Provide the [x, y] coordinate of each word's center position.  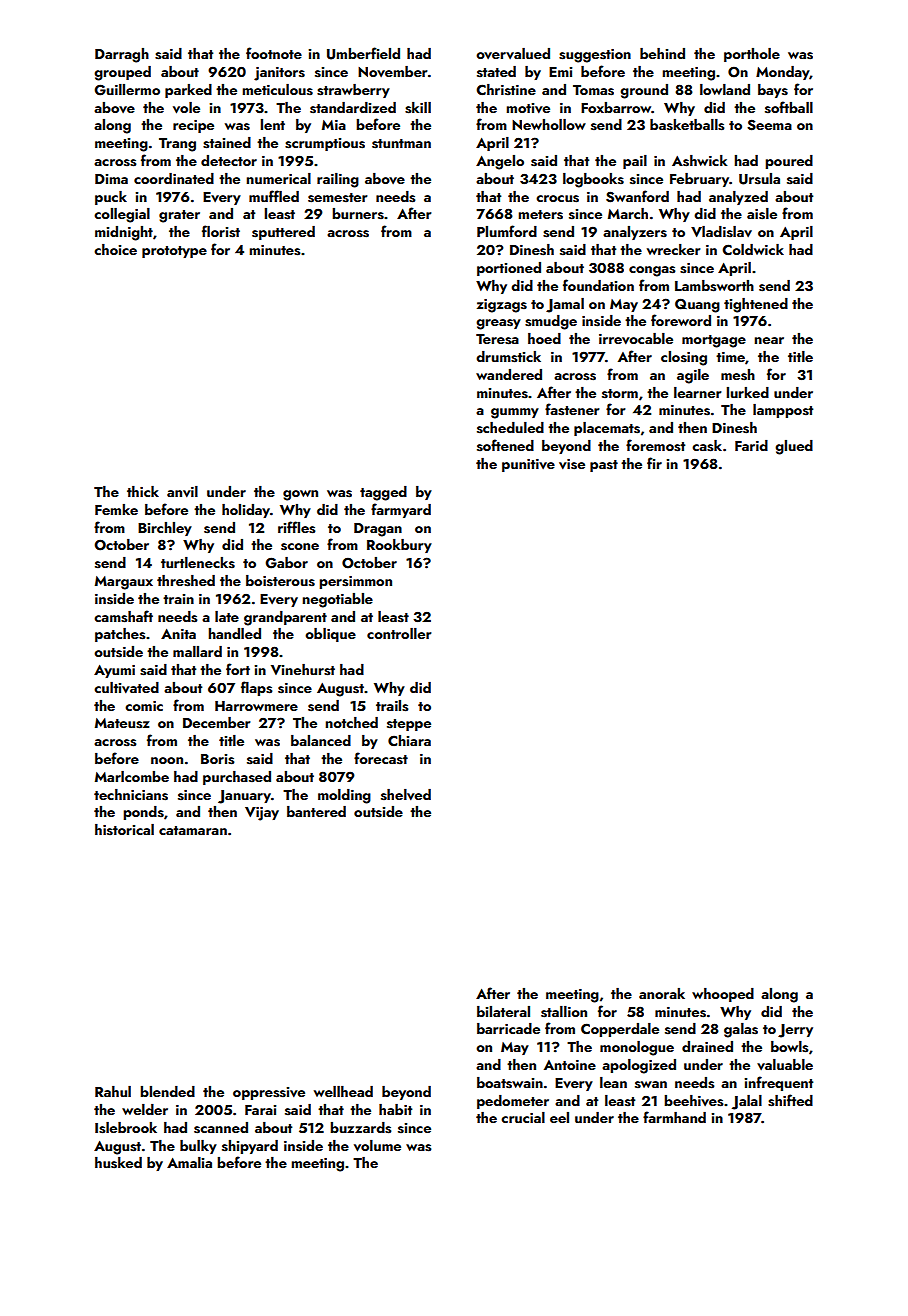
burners [358, 214]
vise [572, 464]
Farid [751, 445]
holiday [246, 511]
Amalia [189, 1162]
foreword [681, 320]
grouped [122, 73]
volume [377, 1146]
